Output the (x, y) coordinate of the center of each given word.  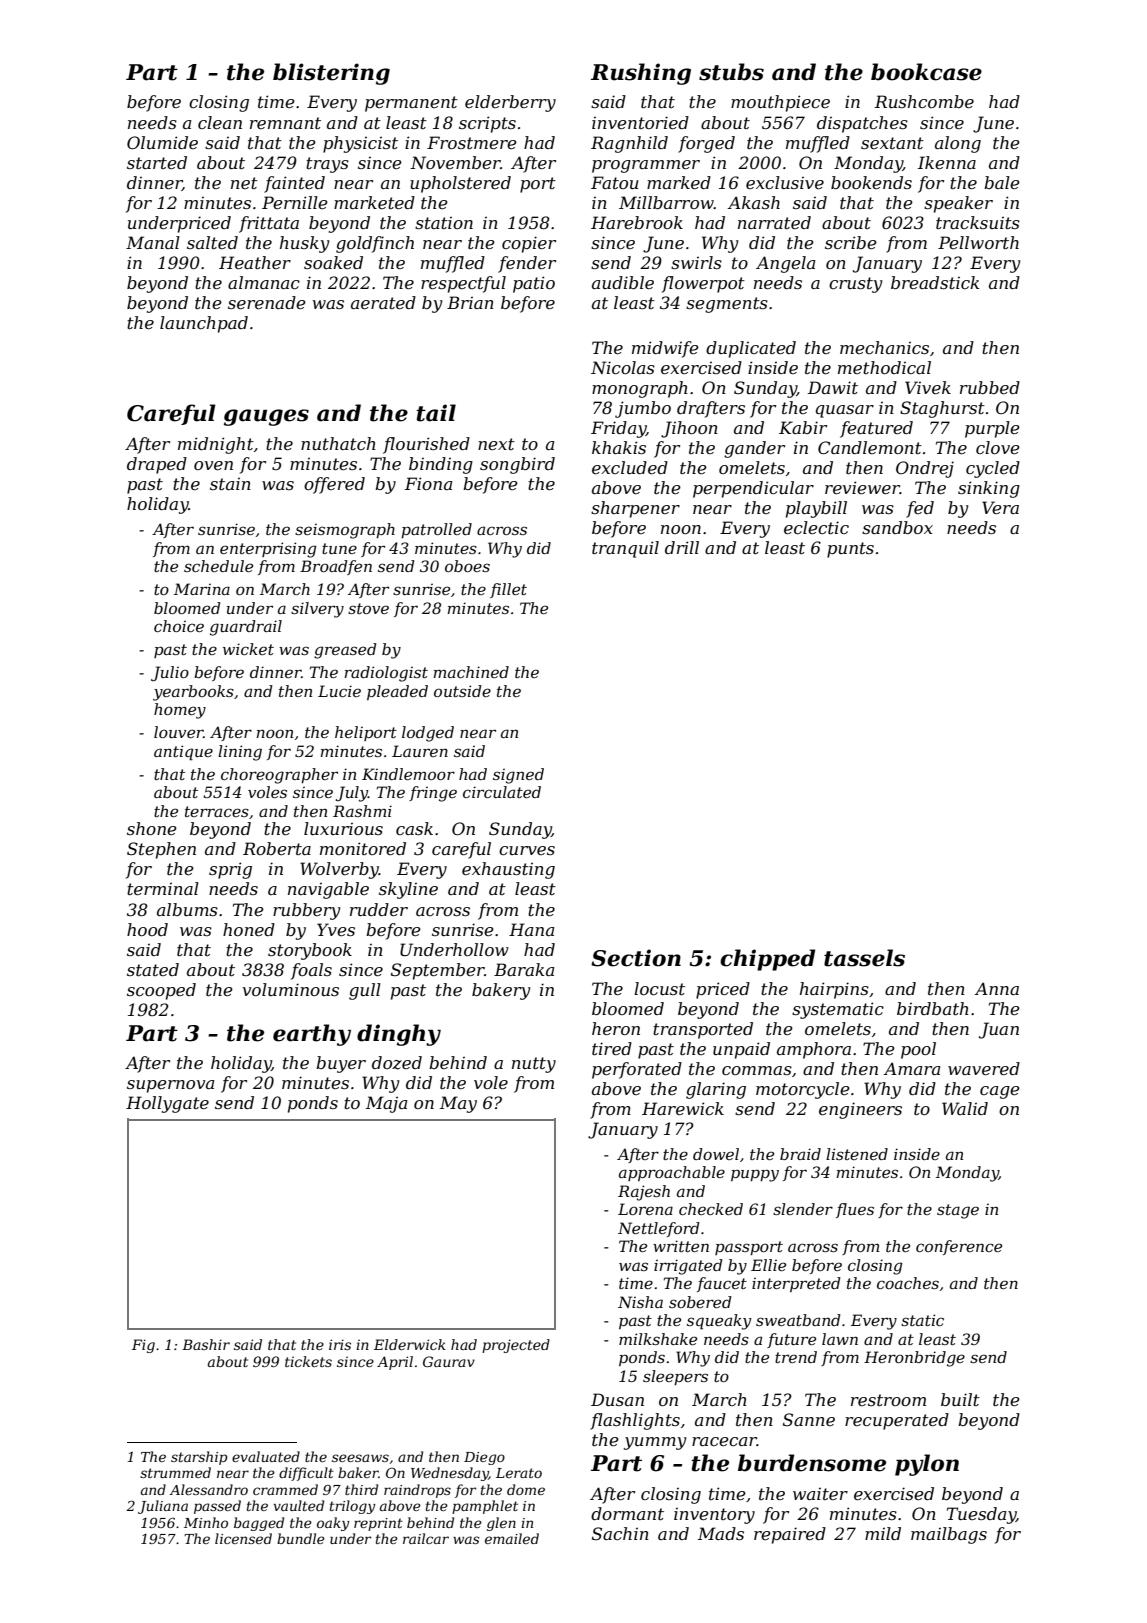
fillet (508, 590)
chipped (767, 960)
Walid (965, 1108)
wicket (248, 649)
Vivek (928, 387)
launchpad (204, 324)
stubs (731, 72)
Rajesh (644, 1193)
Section (636, 958)
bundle (301, 1538)
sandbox (897, 527)
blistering (331, 74)
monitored (363, 848)
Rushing (641, 74)
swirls (696, 262)
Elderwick (410, 1344)
